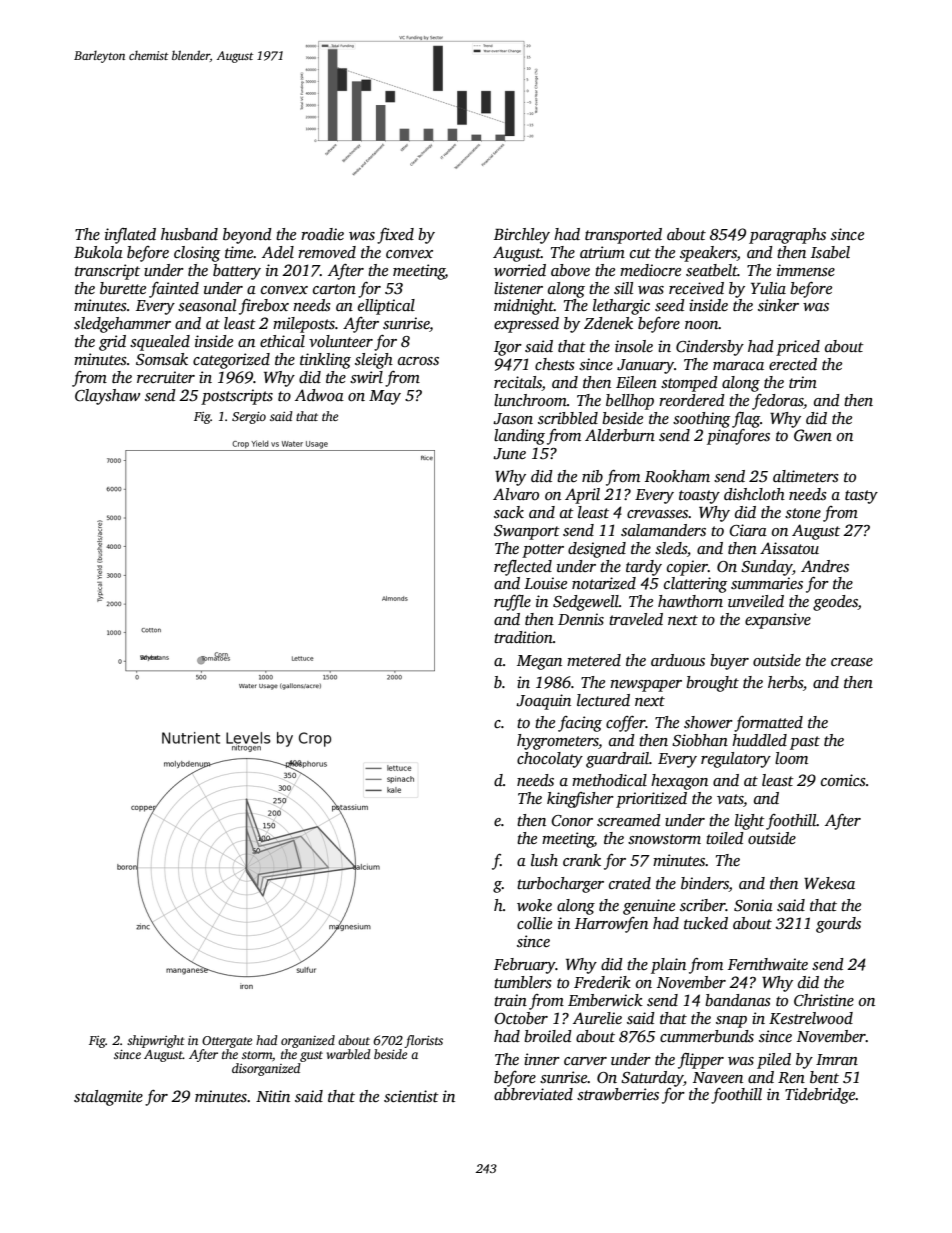 This screenshot has width=952, height=1233. What do you see at coordinates (508, 348) in the screenshot?
I see `Igor` at bounding box center [508, 348].
